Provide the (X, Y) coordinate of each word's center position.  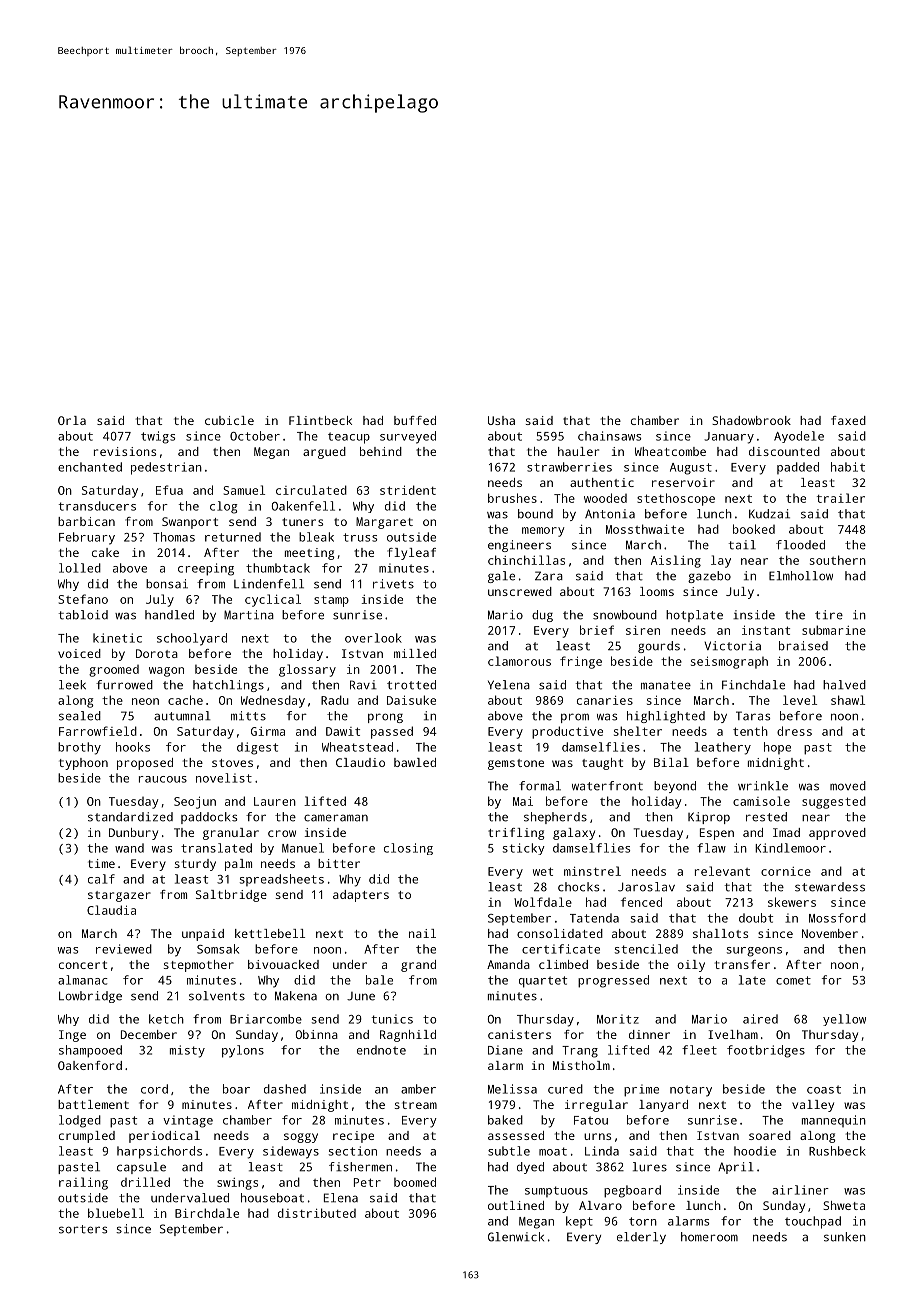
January (729, 438)
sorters (83, 1229)
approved (837, 834)
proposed (145, 764)
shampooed (90, 1051)
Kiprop (709, 818)
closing (408, 849)
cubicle (229, 420)
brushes (512, 498)
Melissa (512, 1089)
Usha (501, 420)
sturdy (195, 865)
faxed (848, 420)
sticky (524, 849)
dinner (649, 1034)
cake (105, 552)
